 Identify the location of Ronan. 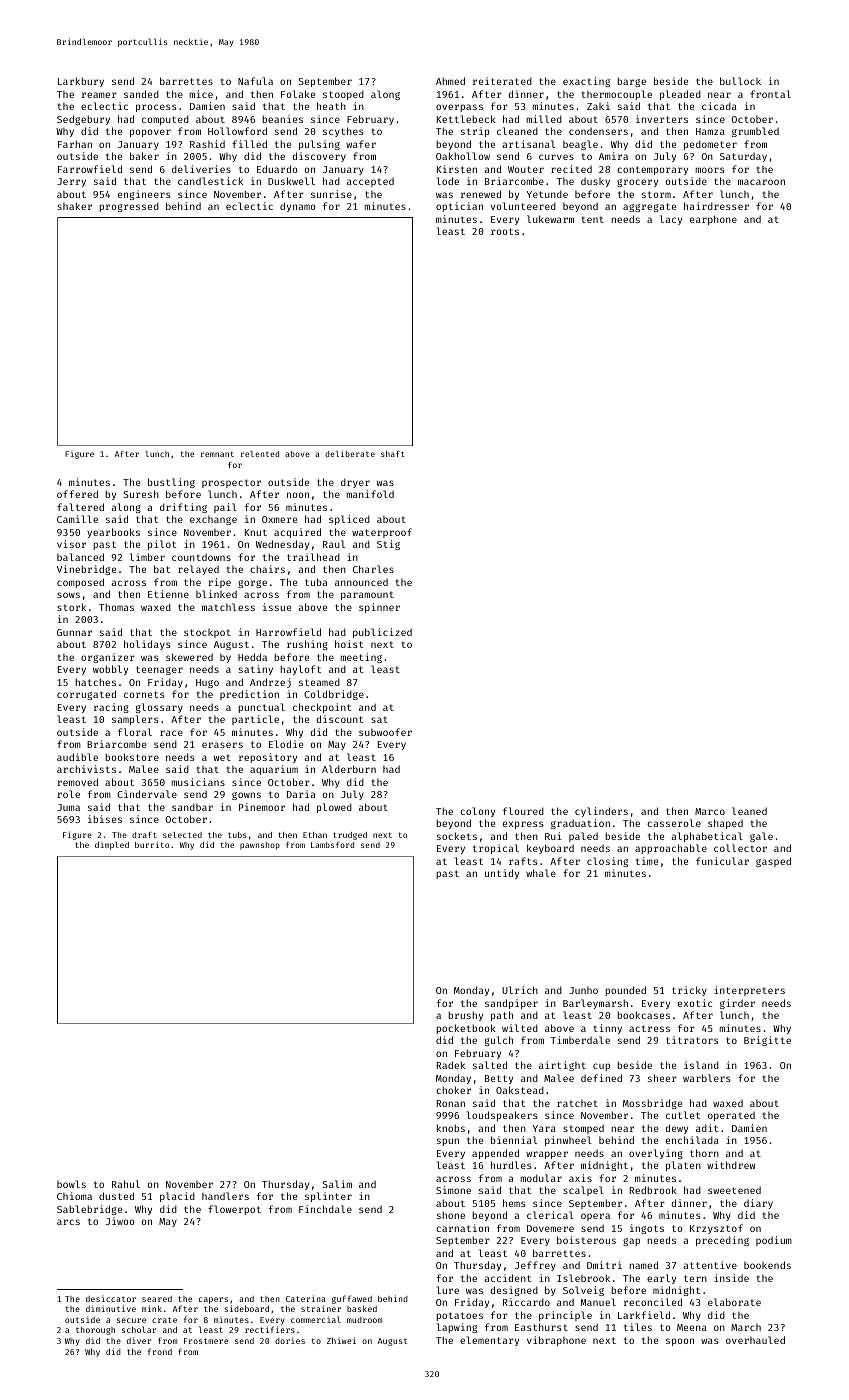
(451, 1103).
